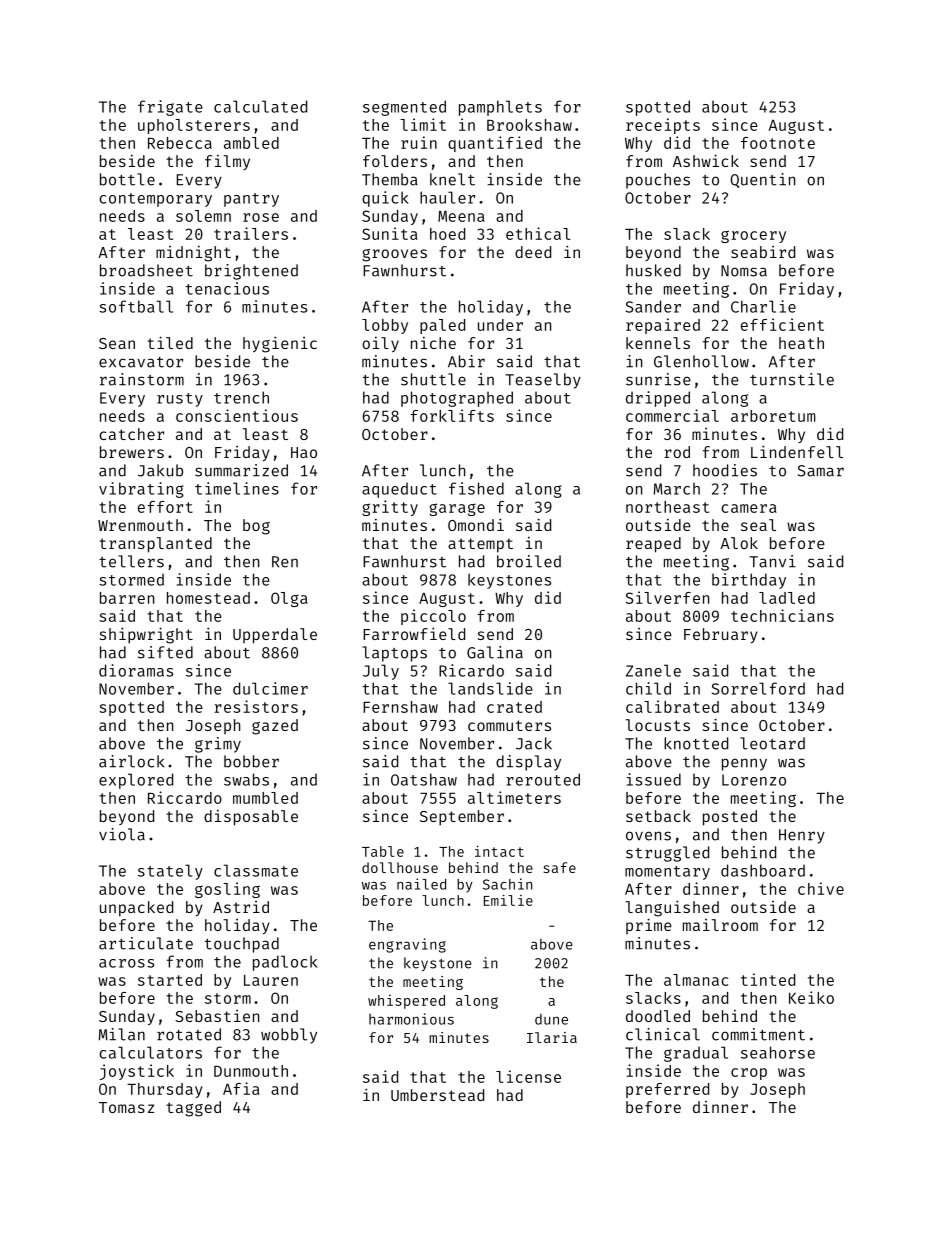 Image resolution: width=952 pixels, height=1233 pixels. I want to click on preferred, so click(667, 1090).
